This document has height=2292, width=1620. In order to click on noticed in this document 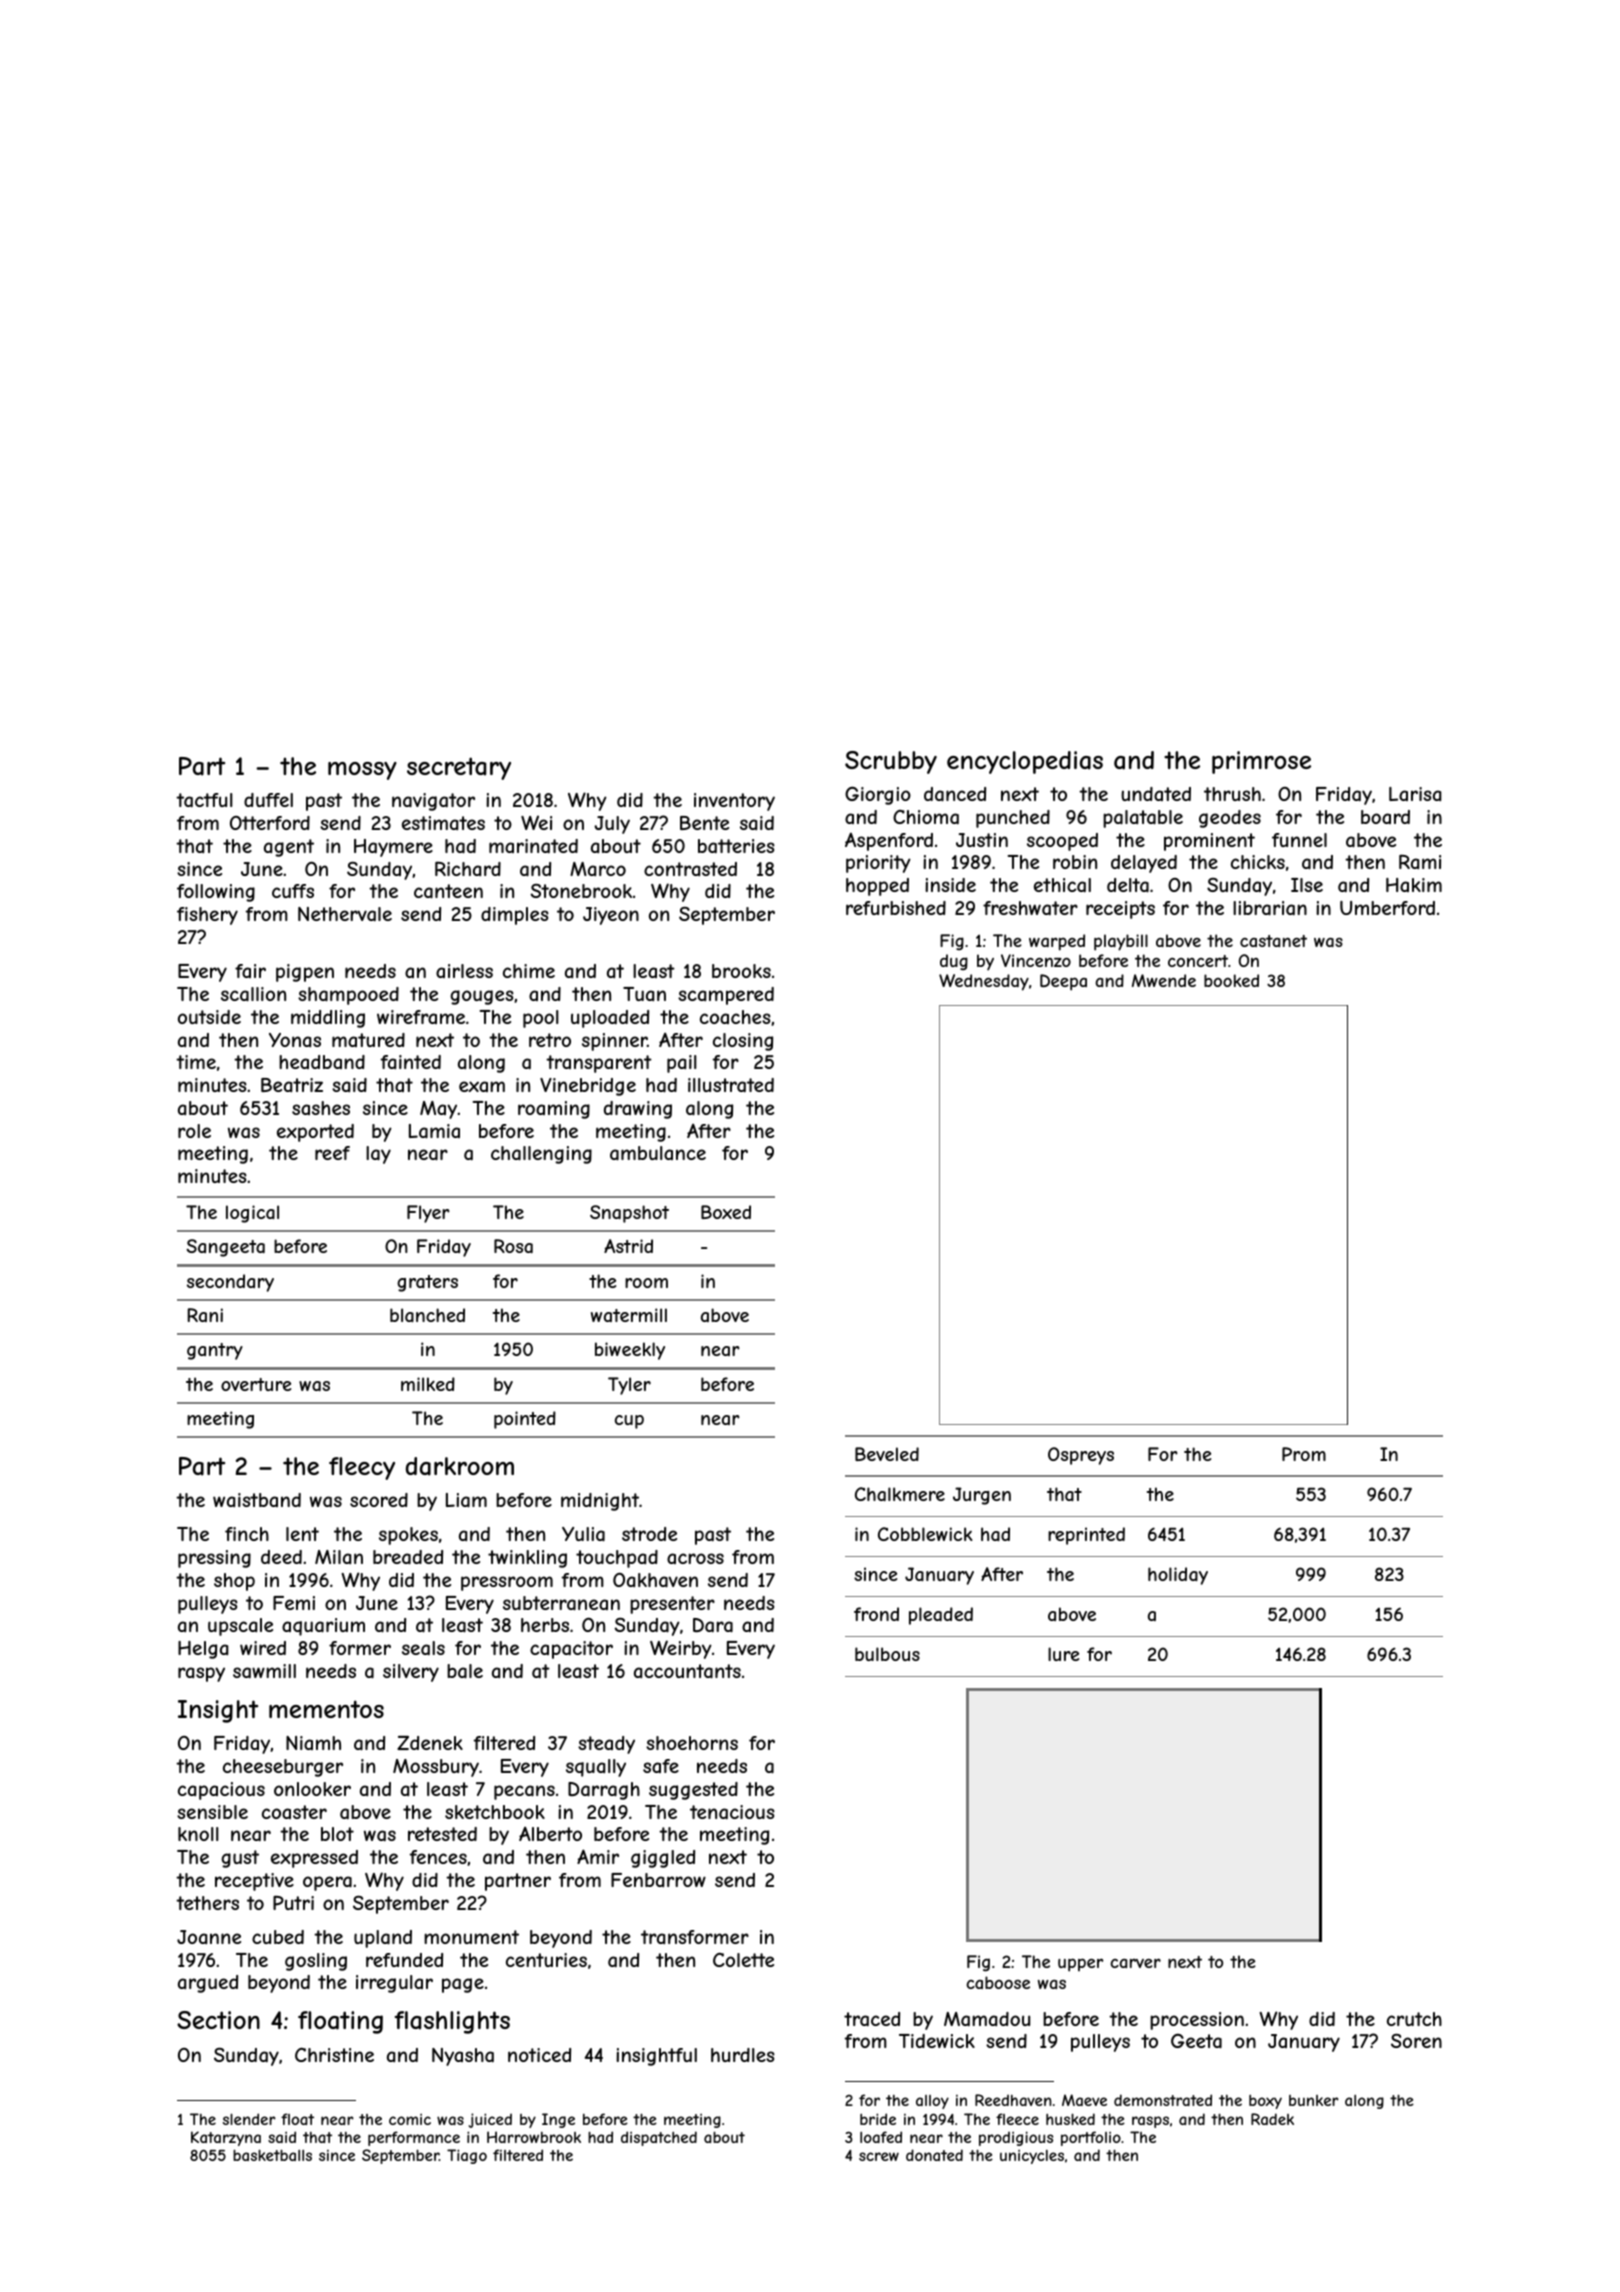, I will do `click(539, 2055)`.
